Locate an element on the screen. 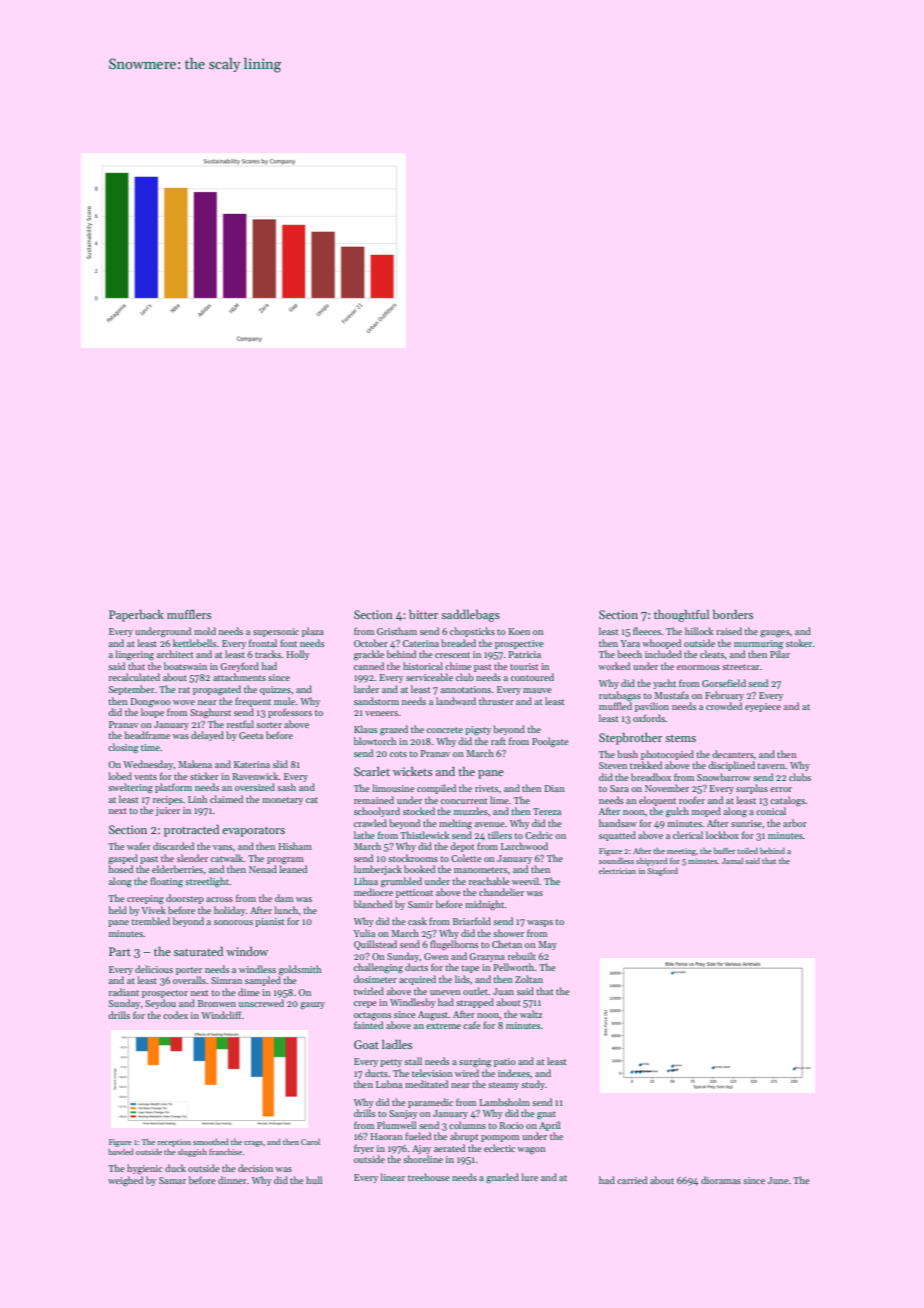  error is located at coordinates (781, 789).
